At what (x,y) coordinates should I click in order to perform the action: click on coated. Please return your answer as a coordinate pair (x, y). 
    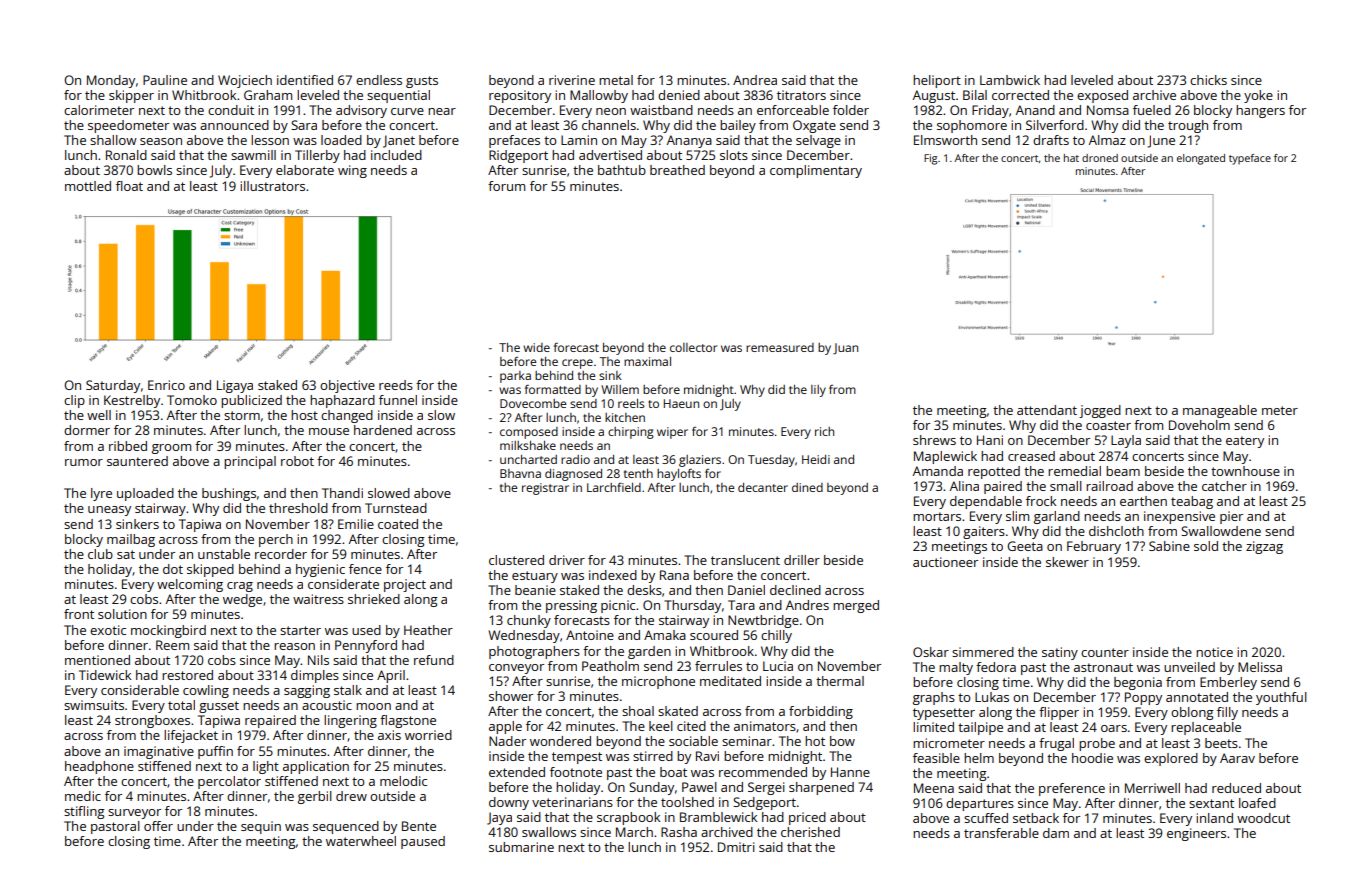
    Looking at the image, I should click on (398, 524).
